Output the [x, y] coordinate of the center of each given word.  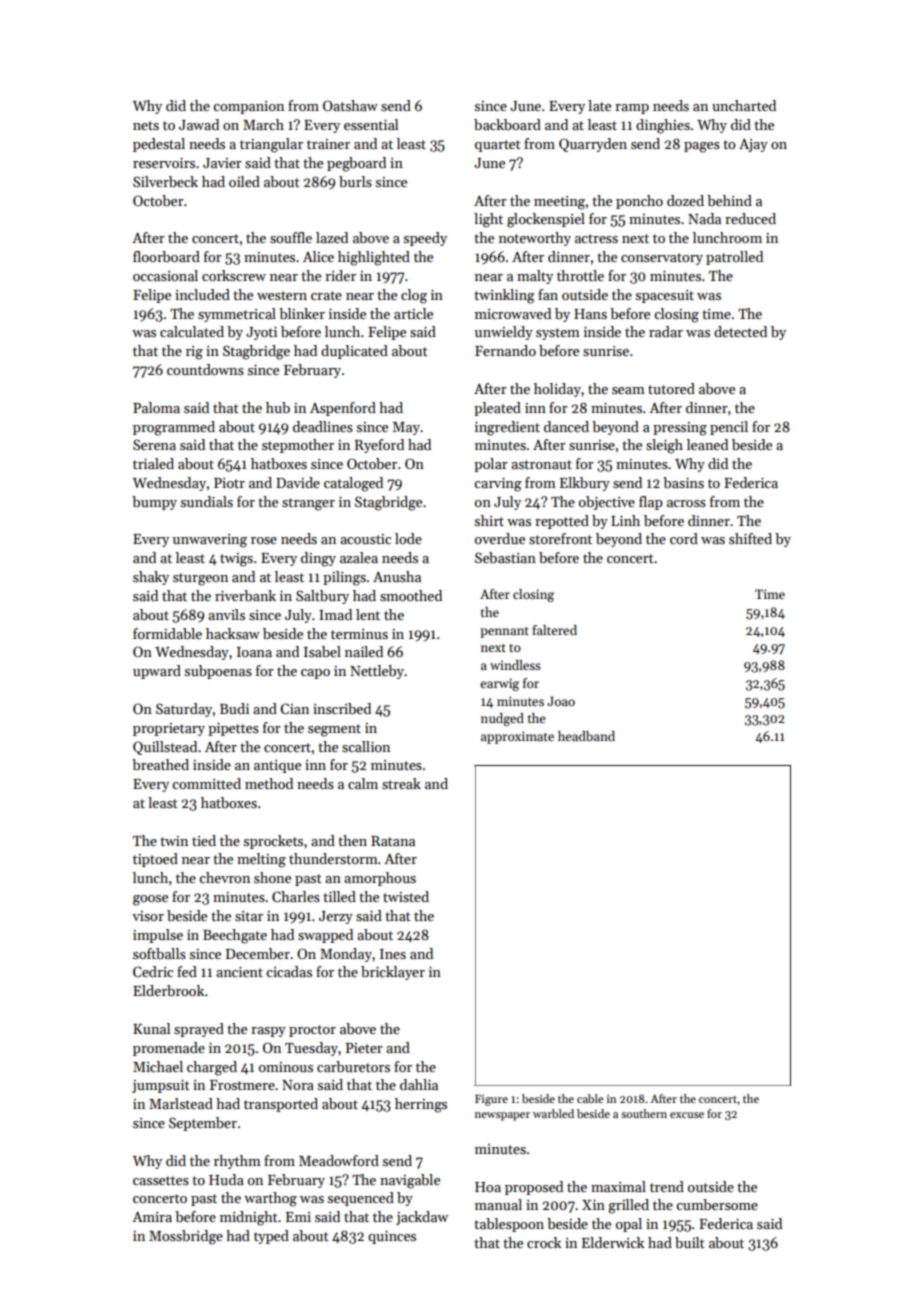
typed [271, 1237]
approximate [517, 737]
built [690, 1242]
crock [544, 1242]
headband [586, 736]
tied [204, 840]
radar [666, 331]
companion [248, 107]
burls [355, 181]
